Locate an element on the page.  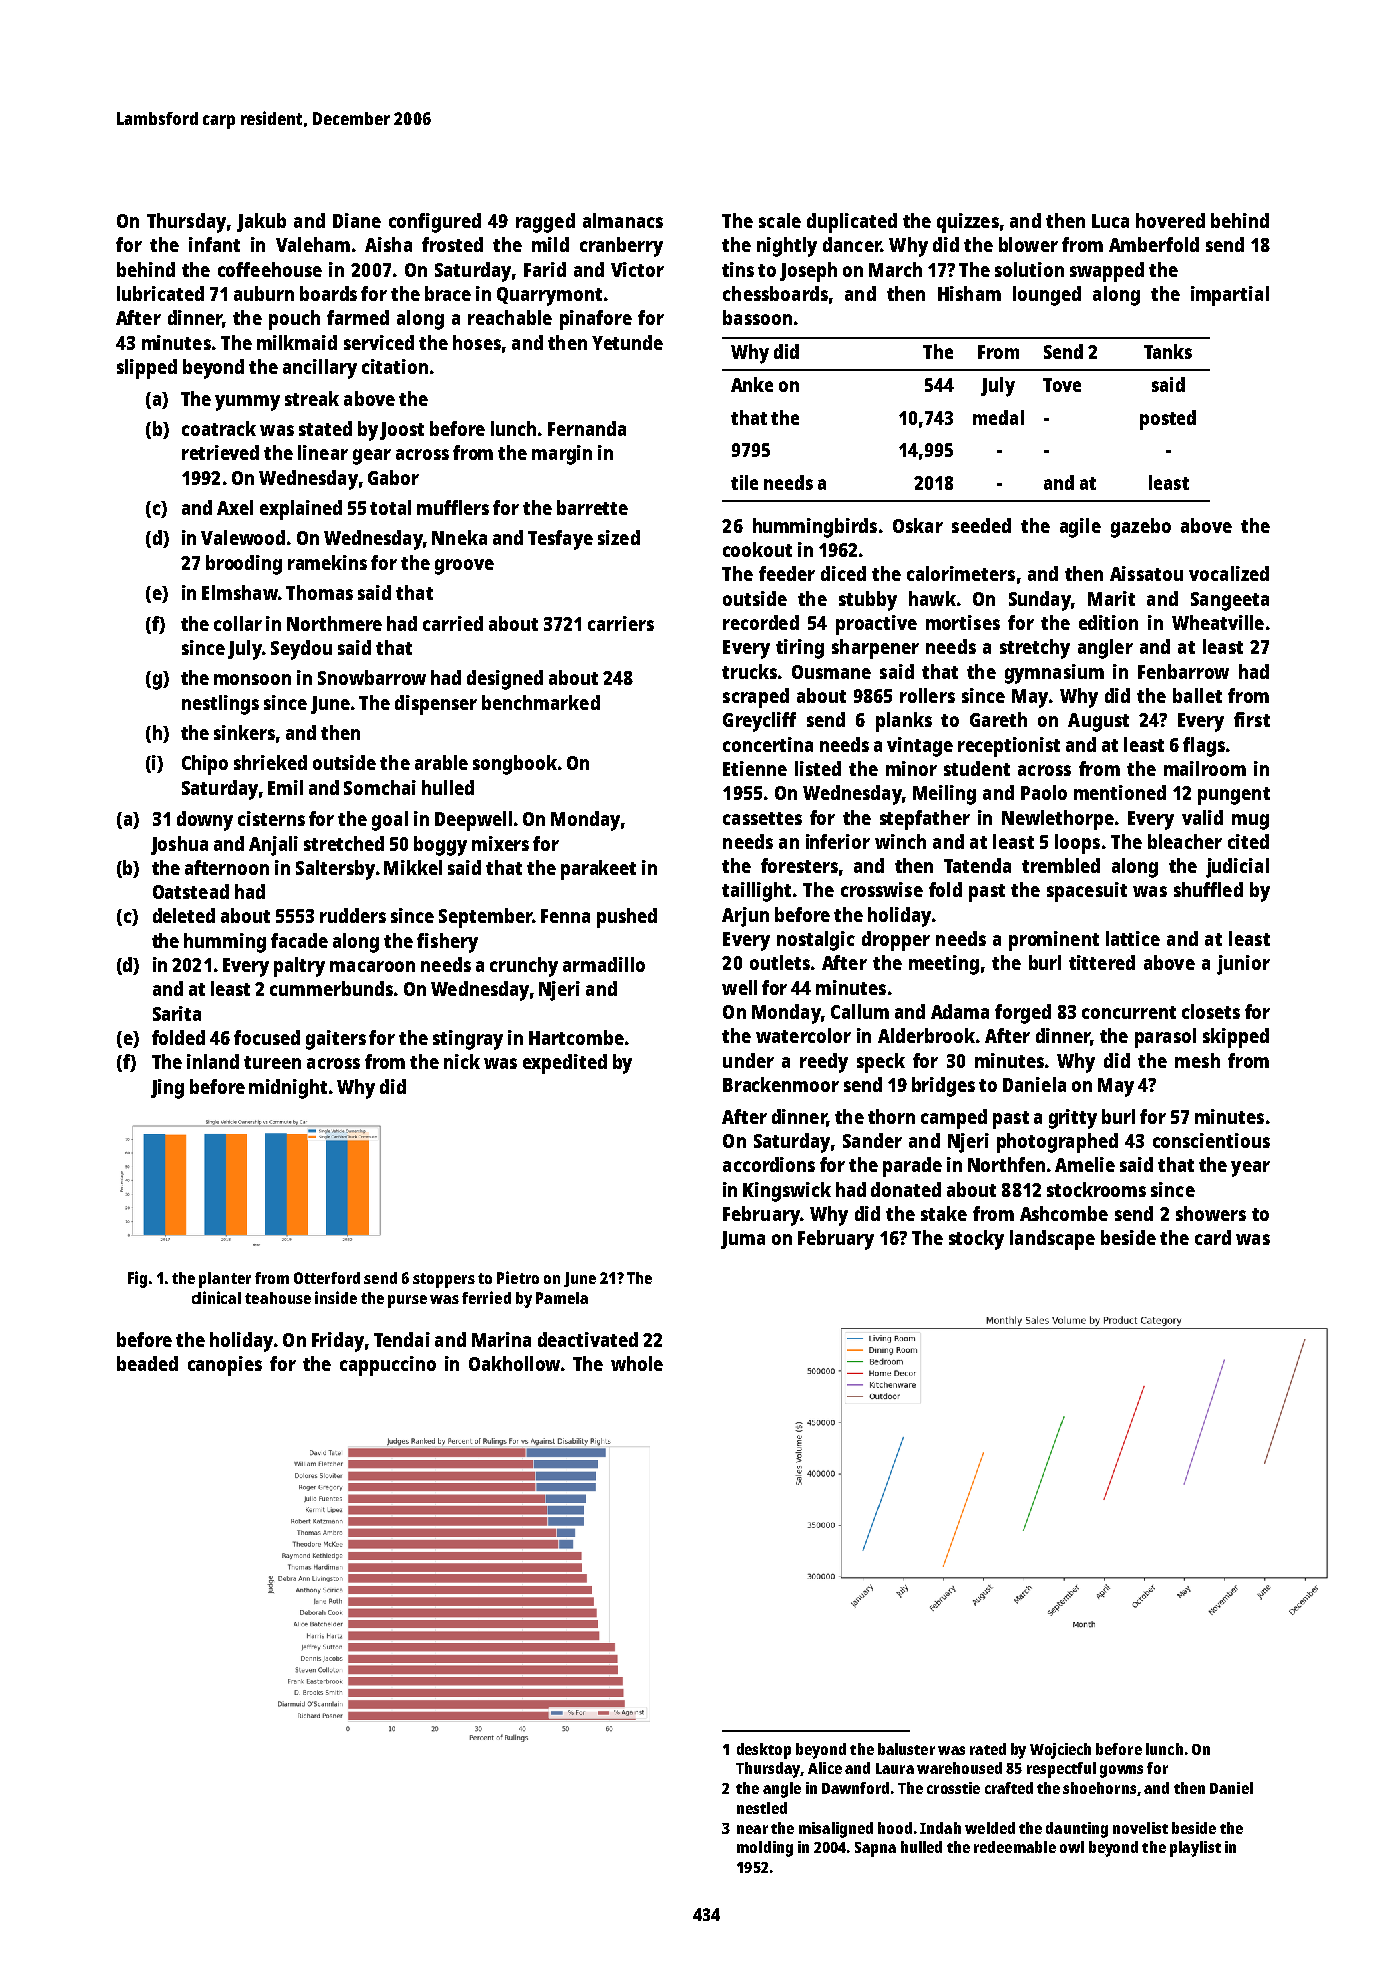
nestlings is located at coordinates (220, 705).
